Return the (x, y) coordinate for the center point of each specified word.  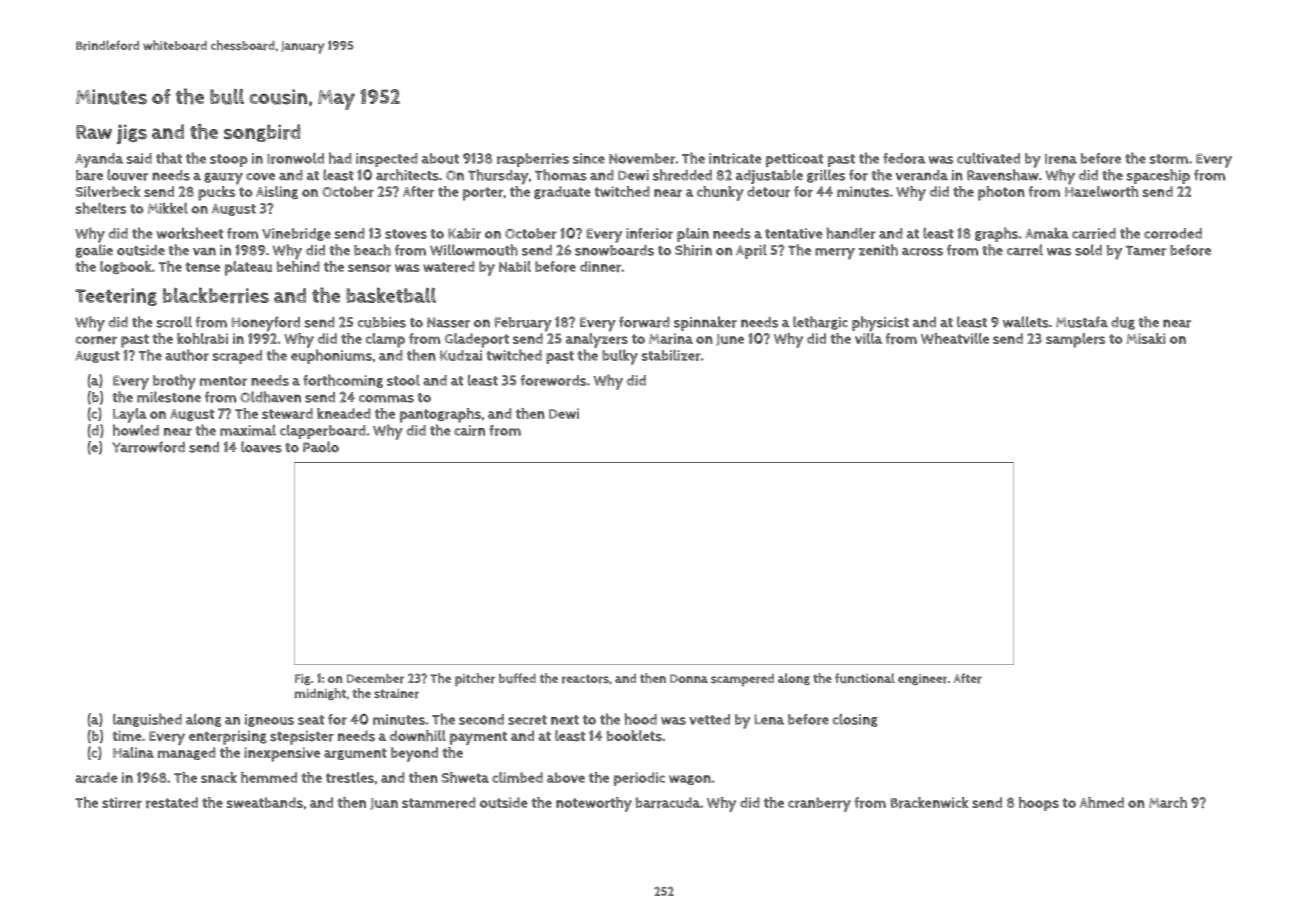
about (440, 158)
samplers (1075, 340)
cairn (469, 430)
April (751, 251)
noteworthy (594, 804)
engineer (922, 679)
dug (1123, 323)
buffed (517, 678)
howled (136, 430)
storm (1169, 159)
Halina (133, 752)
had (340, 158)
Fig (303, 679)
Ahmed (1102, 802)
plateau (248, 268)
